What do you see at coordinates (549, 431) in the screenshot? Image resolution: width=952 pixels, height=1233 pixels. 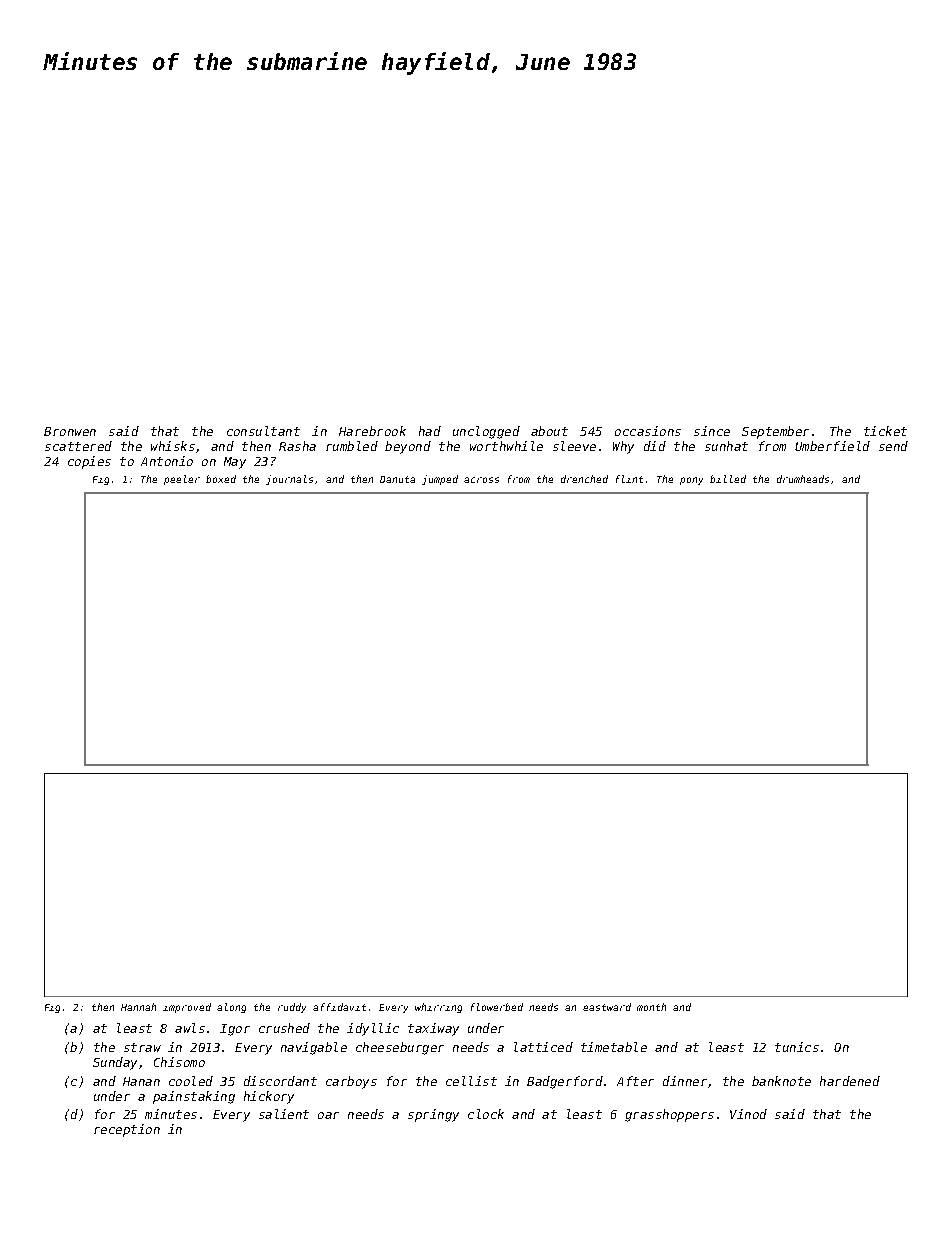 I see `about` at bounding box center [549, 431].
